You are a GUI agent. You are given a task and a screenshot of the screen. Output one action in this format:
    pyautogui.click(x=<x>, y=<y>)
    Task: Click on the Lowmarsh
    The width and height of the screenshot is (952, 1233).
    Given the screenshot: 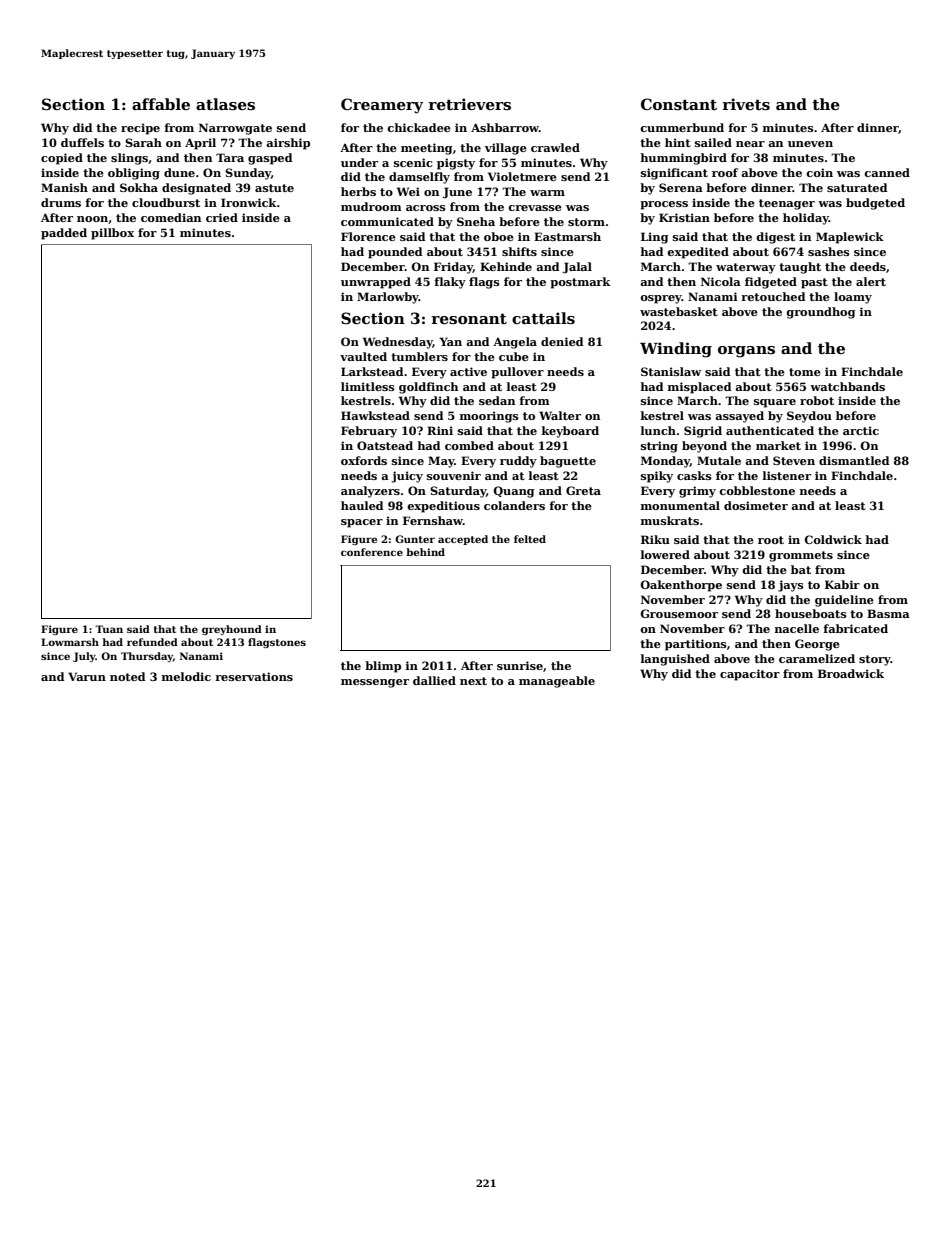 What is the action you would take?
    pyautogui.click(x=70, y=642)
